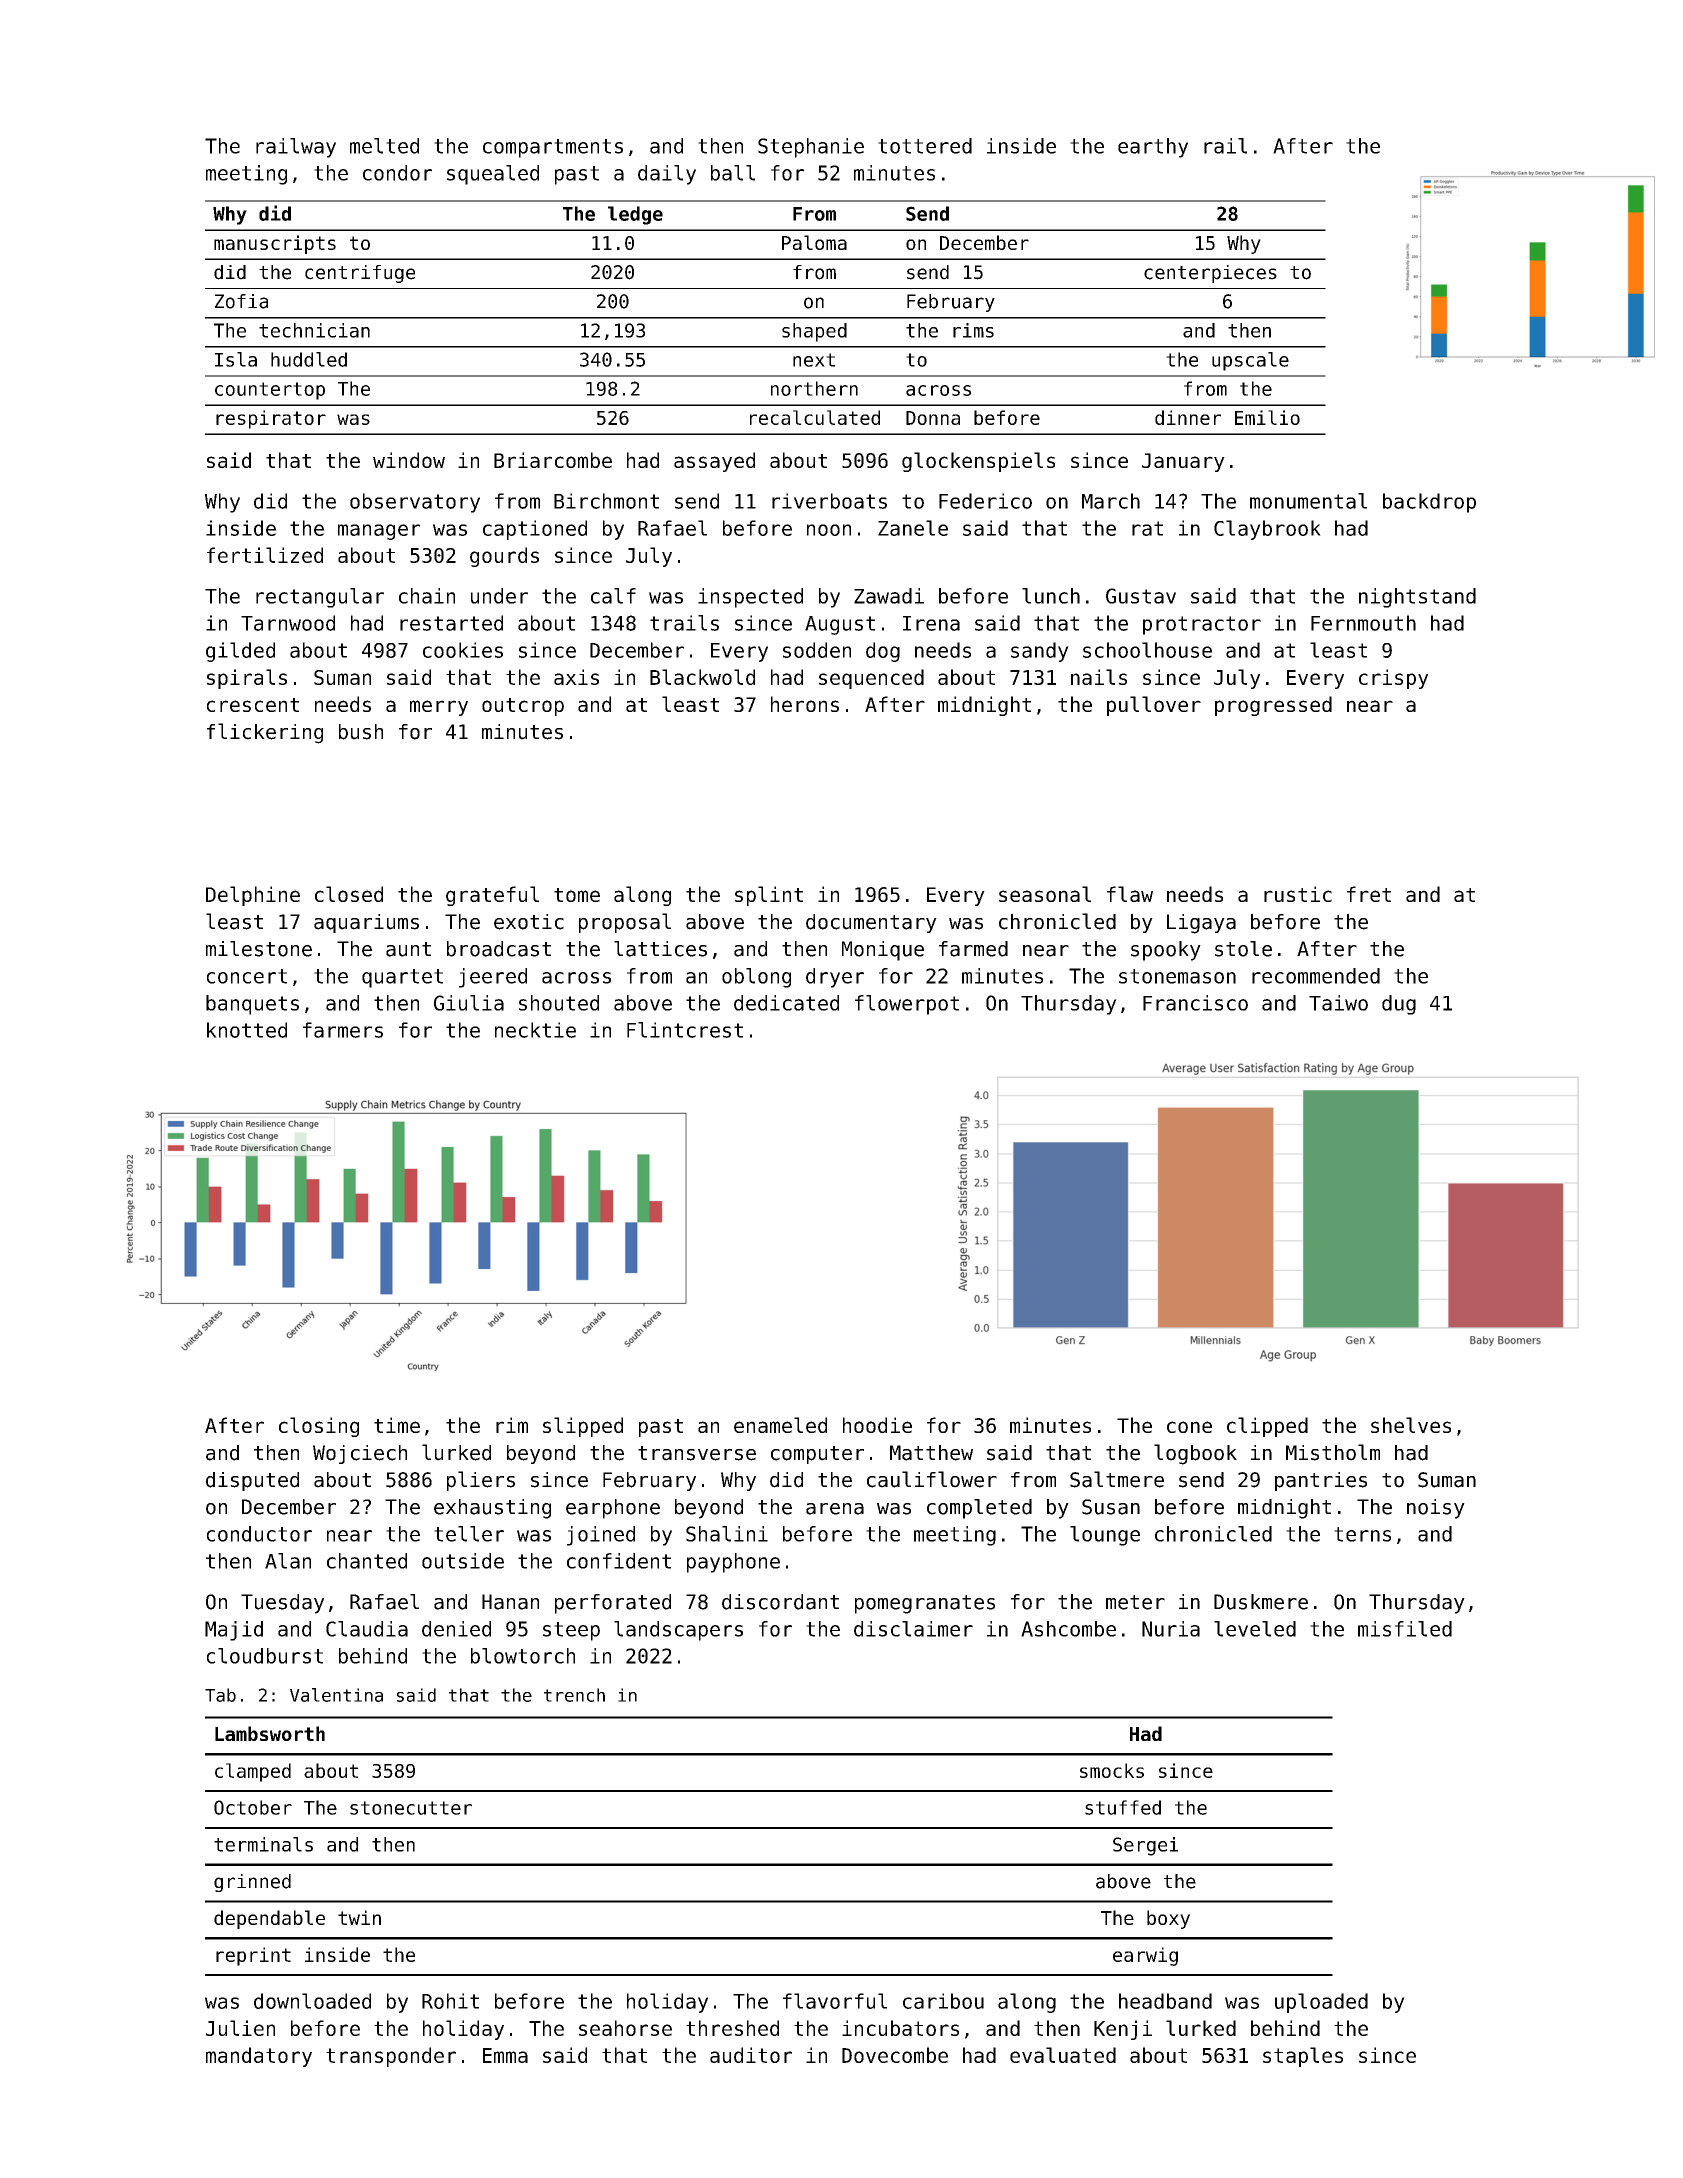 The width and height of the screenshot is (1683, 2178). Describe the element at coordinates (583, 1427) in the screenshot. I see `slipped` at that location.
